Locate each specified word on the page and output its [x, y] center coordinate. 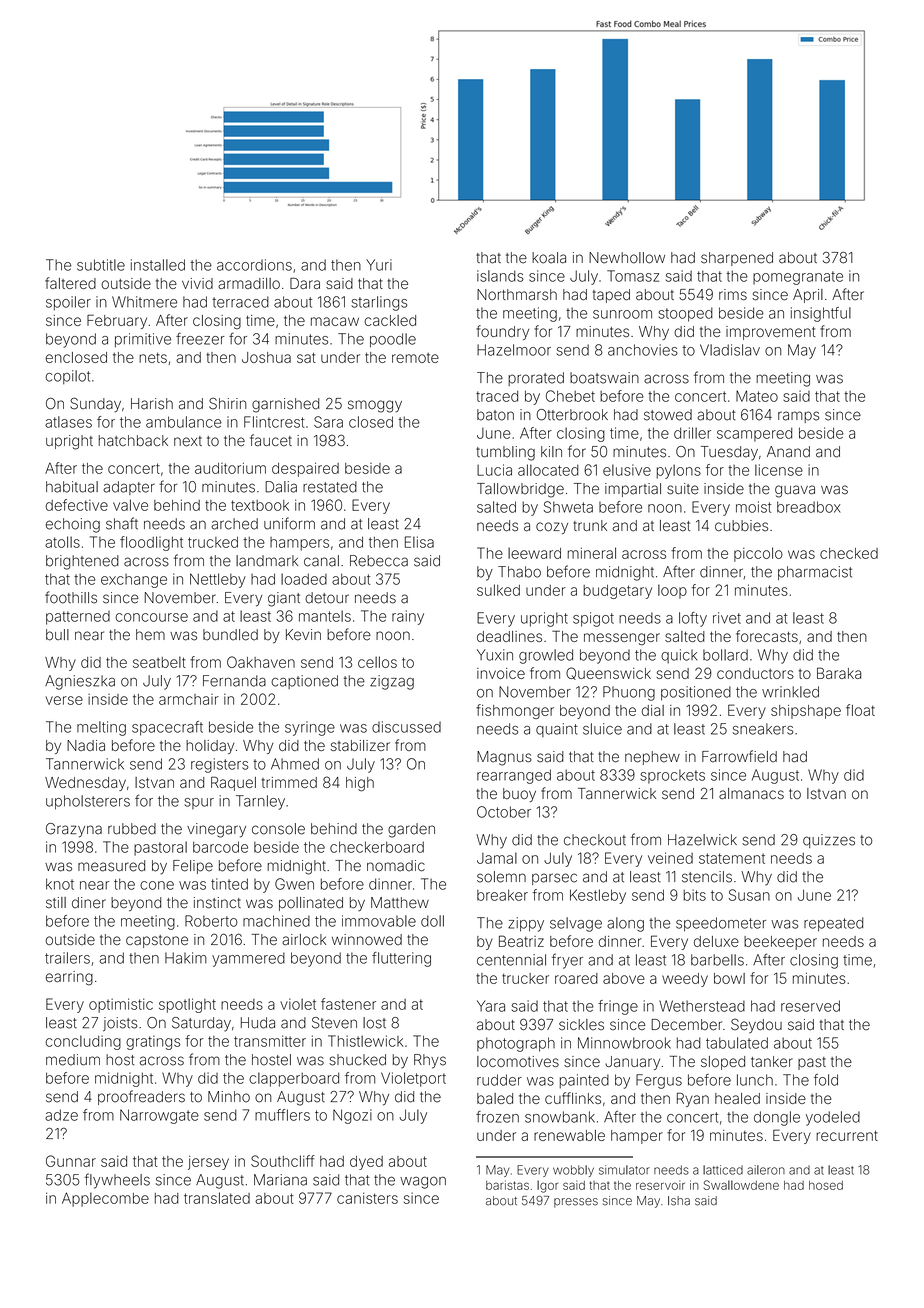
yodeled [833, 1118]
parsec [554, 879]
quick [679, 656]
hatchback [133, 441]
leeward [534, 553]
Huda [258, 1023]
